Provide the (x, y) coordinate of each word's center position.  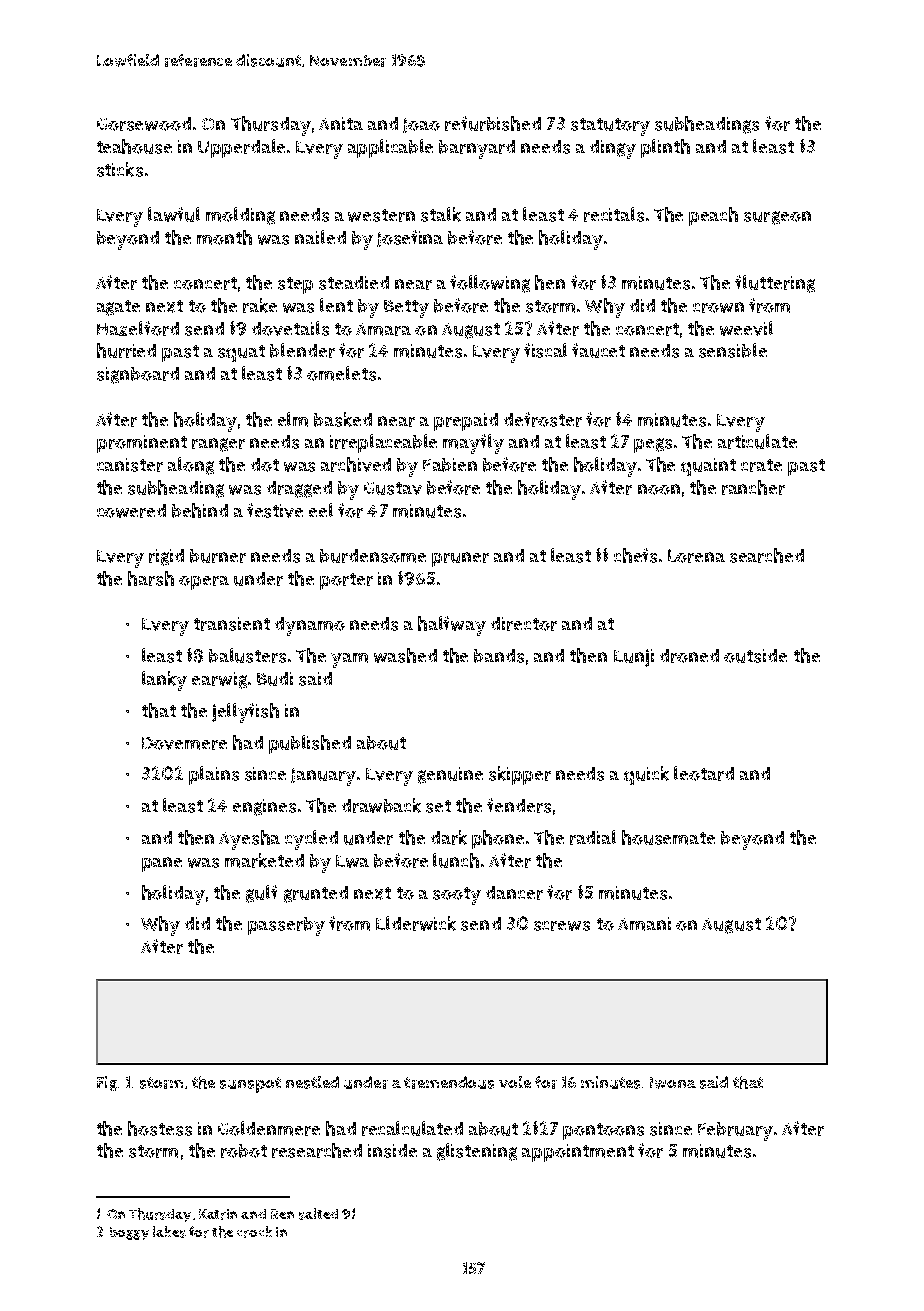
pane (162, 864)
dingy (613, 149)
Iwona (673, 1083)
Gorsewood (144, 124)
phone (498, 839)
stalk (441, 214)
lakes (169, 1232)
